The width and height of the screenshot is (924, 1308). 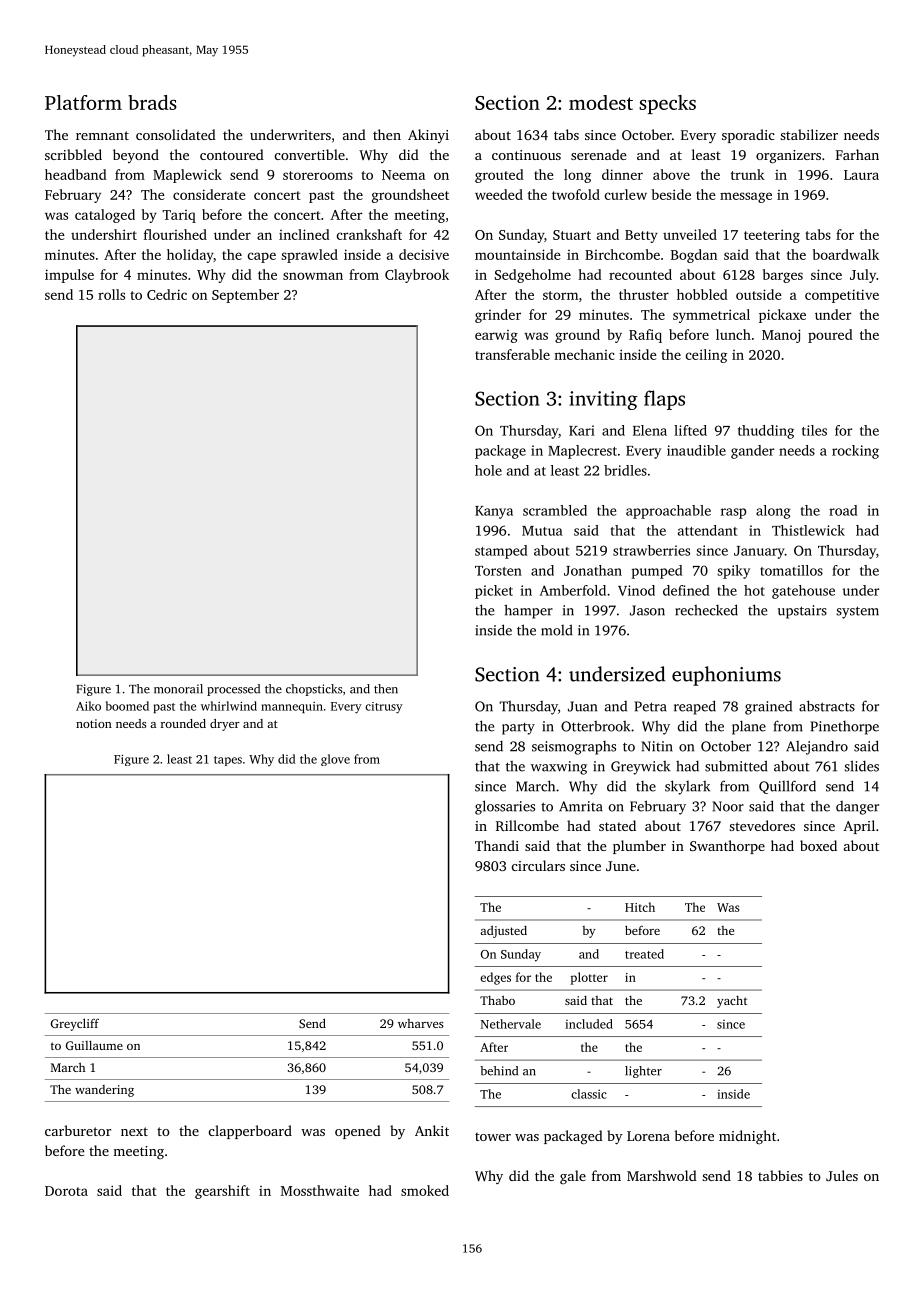 I want to click on Neema, so click(x=403, y=175).
